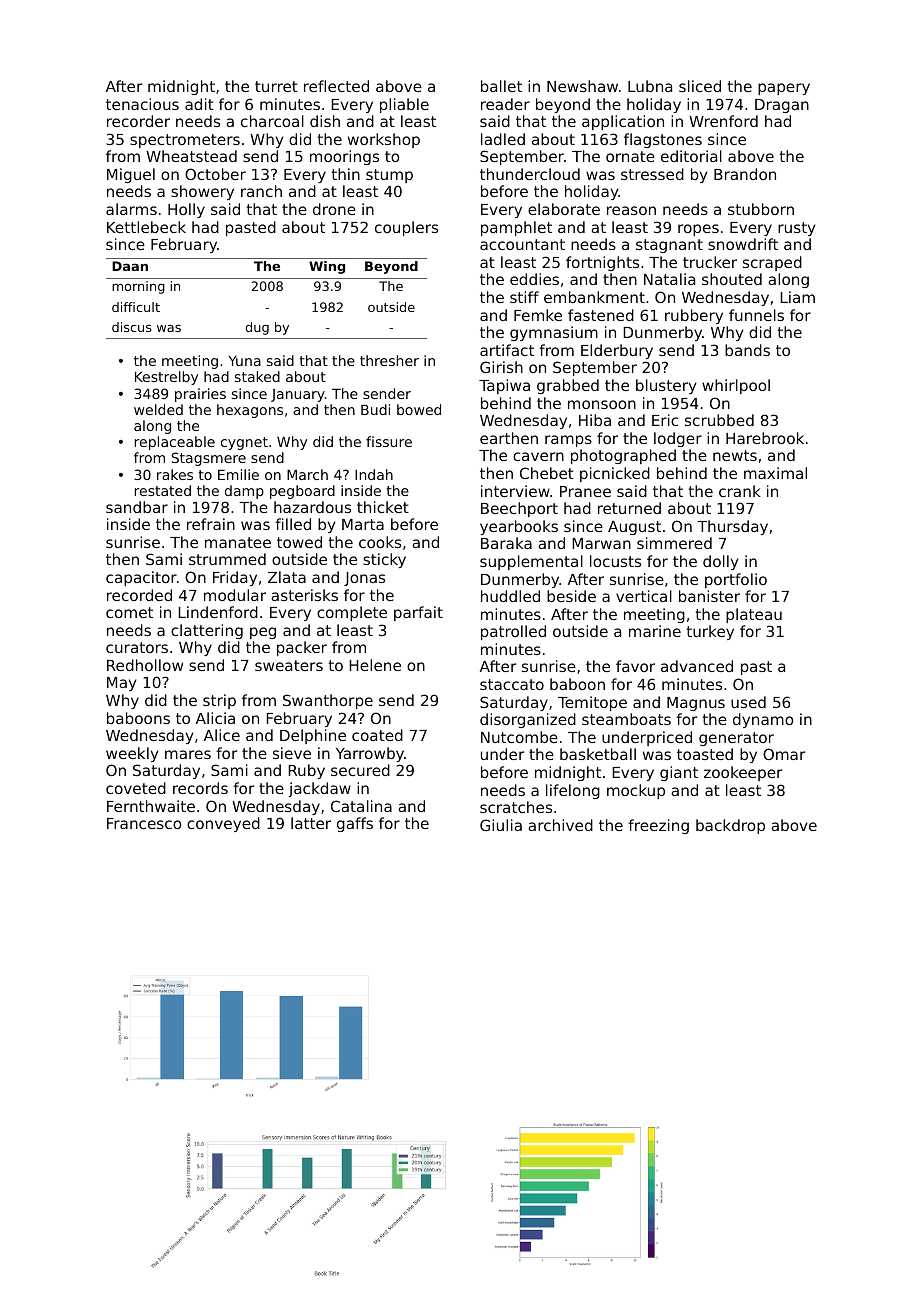 This screenshot has width=924, height=1314. What do you see at coordinates (740, 491) in the screenshot?
I see `crank` at bounding box center [740, 491].
